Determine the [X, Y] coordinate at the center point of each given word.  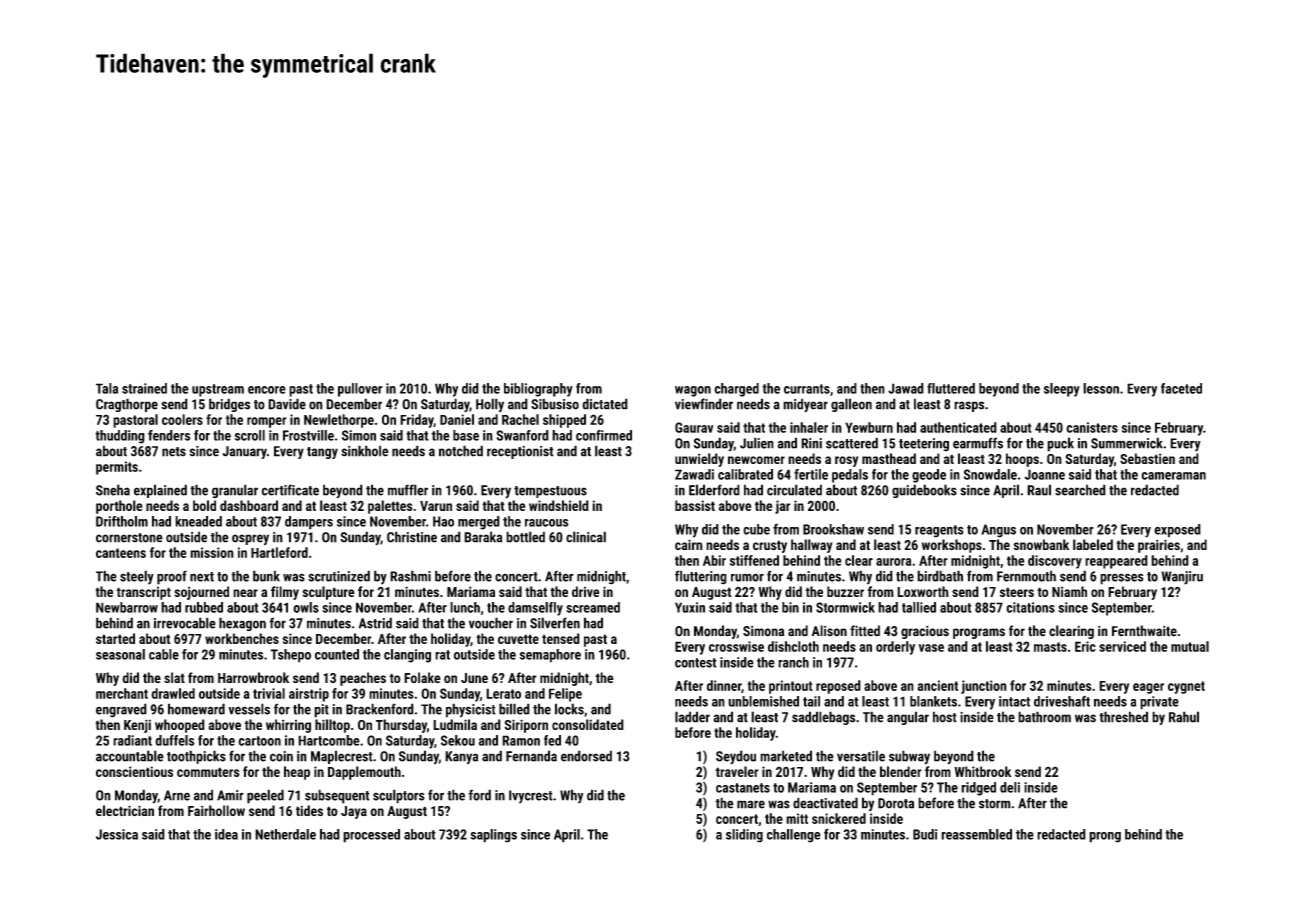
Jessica [117, 834]
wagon [693, 391]
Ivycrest [531, 796]
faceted [1181, 388]
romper [267, 422]
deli [1010, 787]
